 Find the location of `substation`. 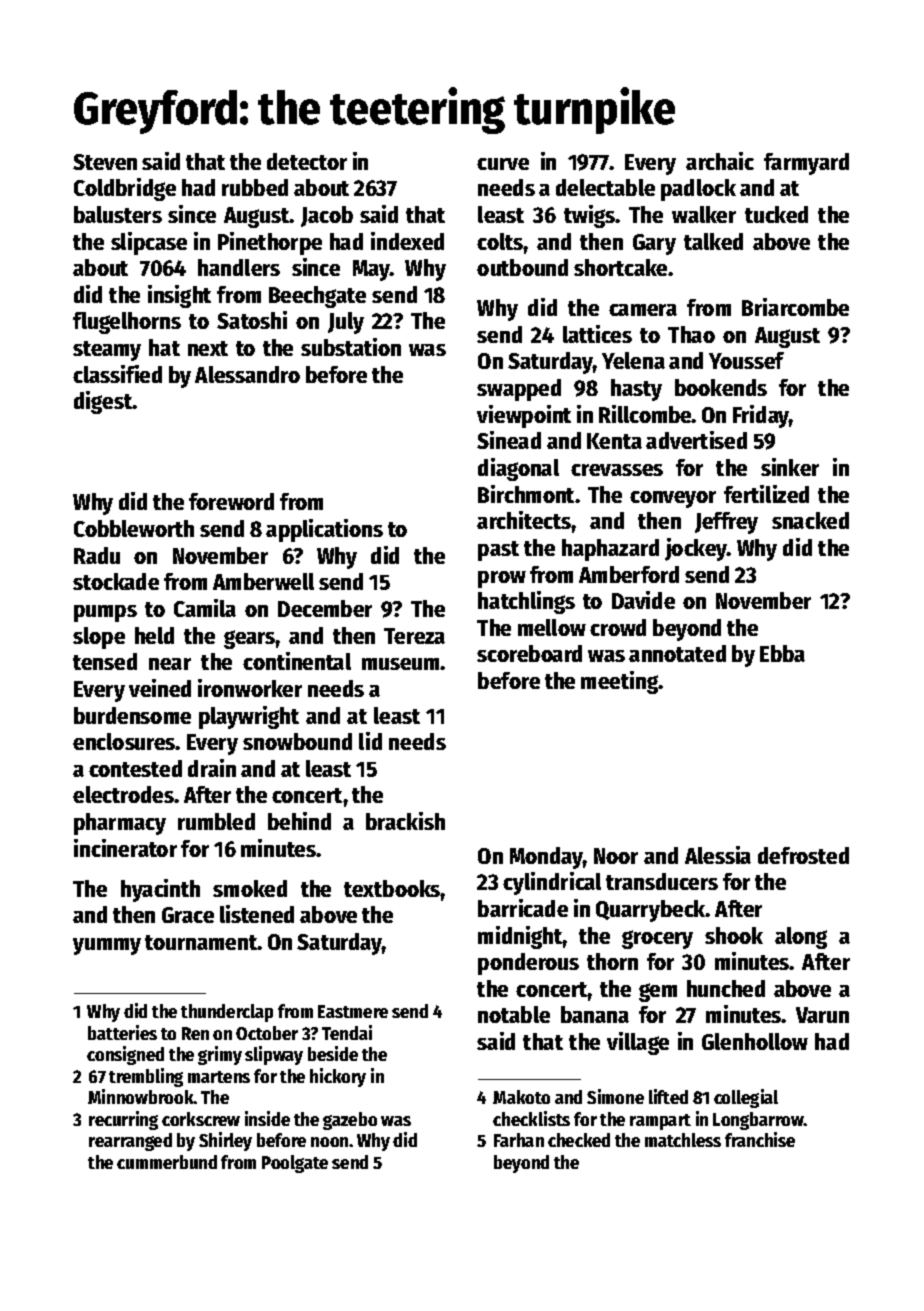

substation is located at coordinates (351, 347).
